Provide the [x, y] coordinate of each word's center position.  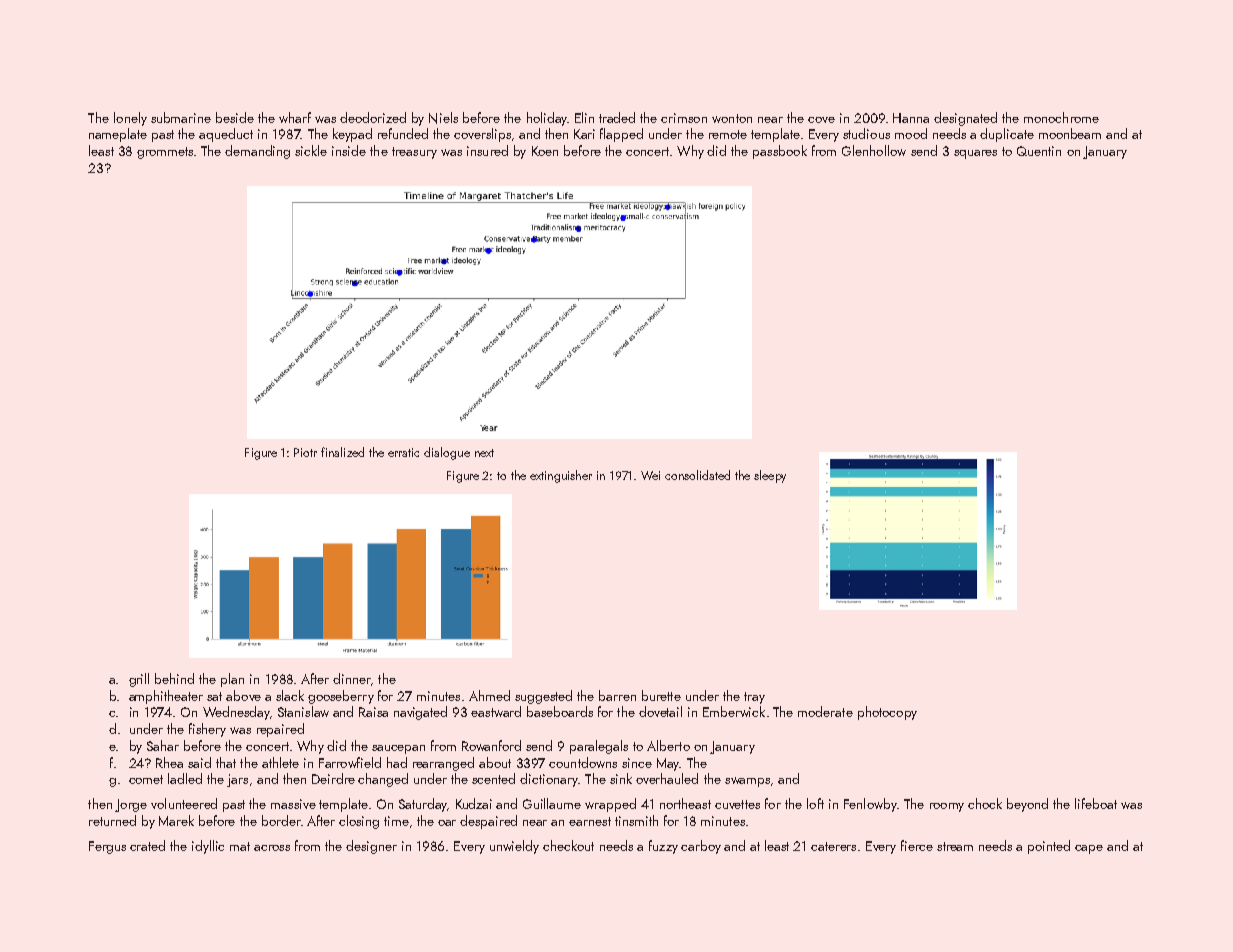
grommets [165, 153]
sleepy [770, 476]
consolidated [697, 475]
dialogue [447, 453]
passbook [780, 152]
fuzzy [663, 847]
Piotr [305, 452]
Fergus [107, 847]
